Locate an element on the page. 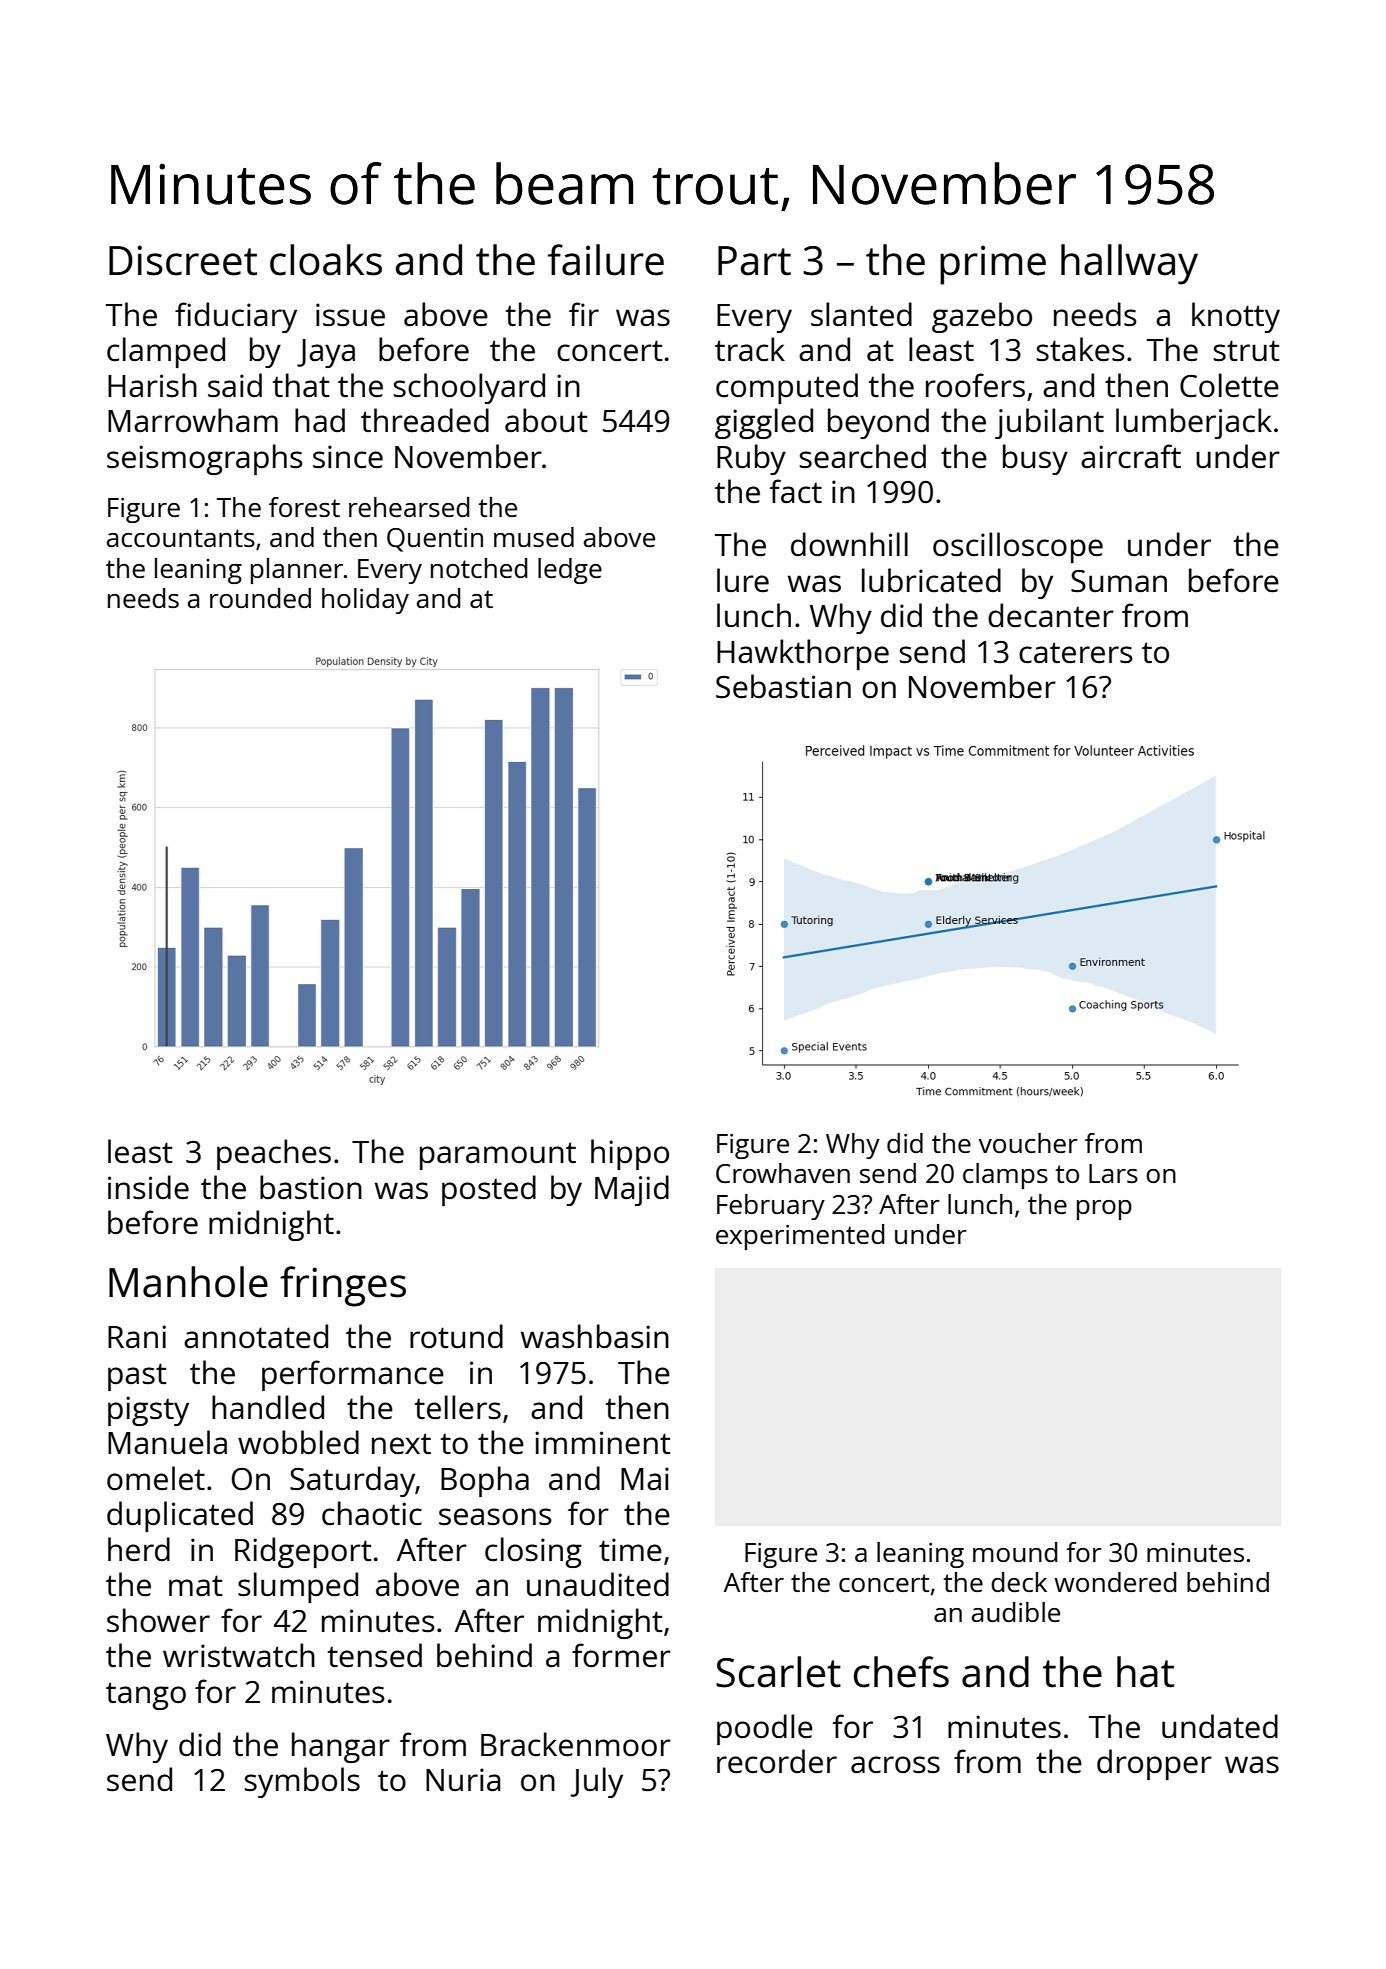 The width and height of the document is (1386, 1969). Hawkthorpe is located at coordinates (803, 654).
